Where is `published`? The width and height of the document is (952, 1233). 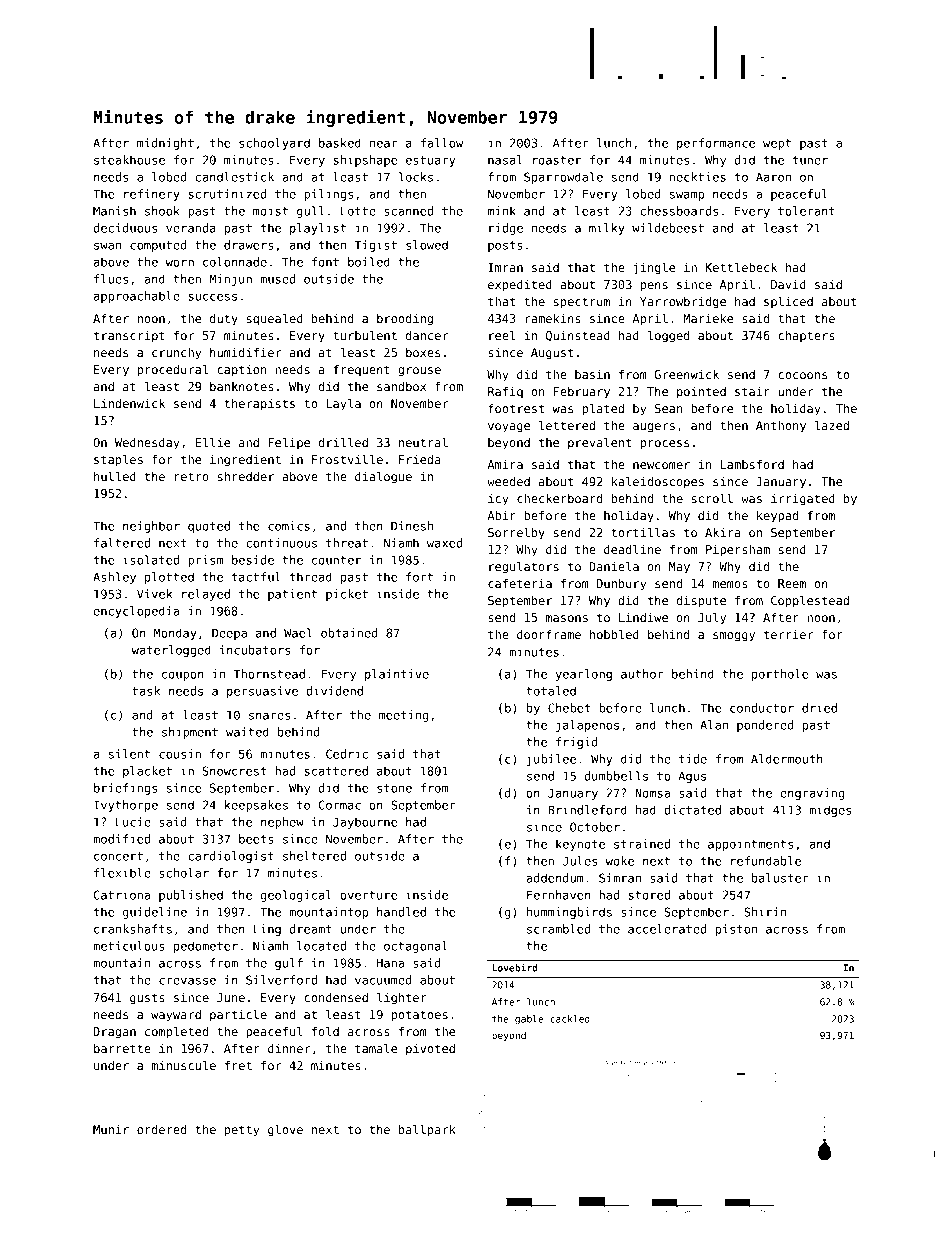 published is located at coordinates (191, 896).
